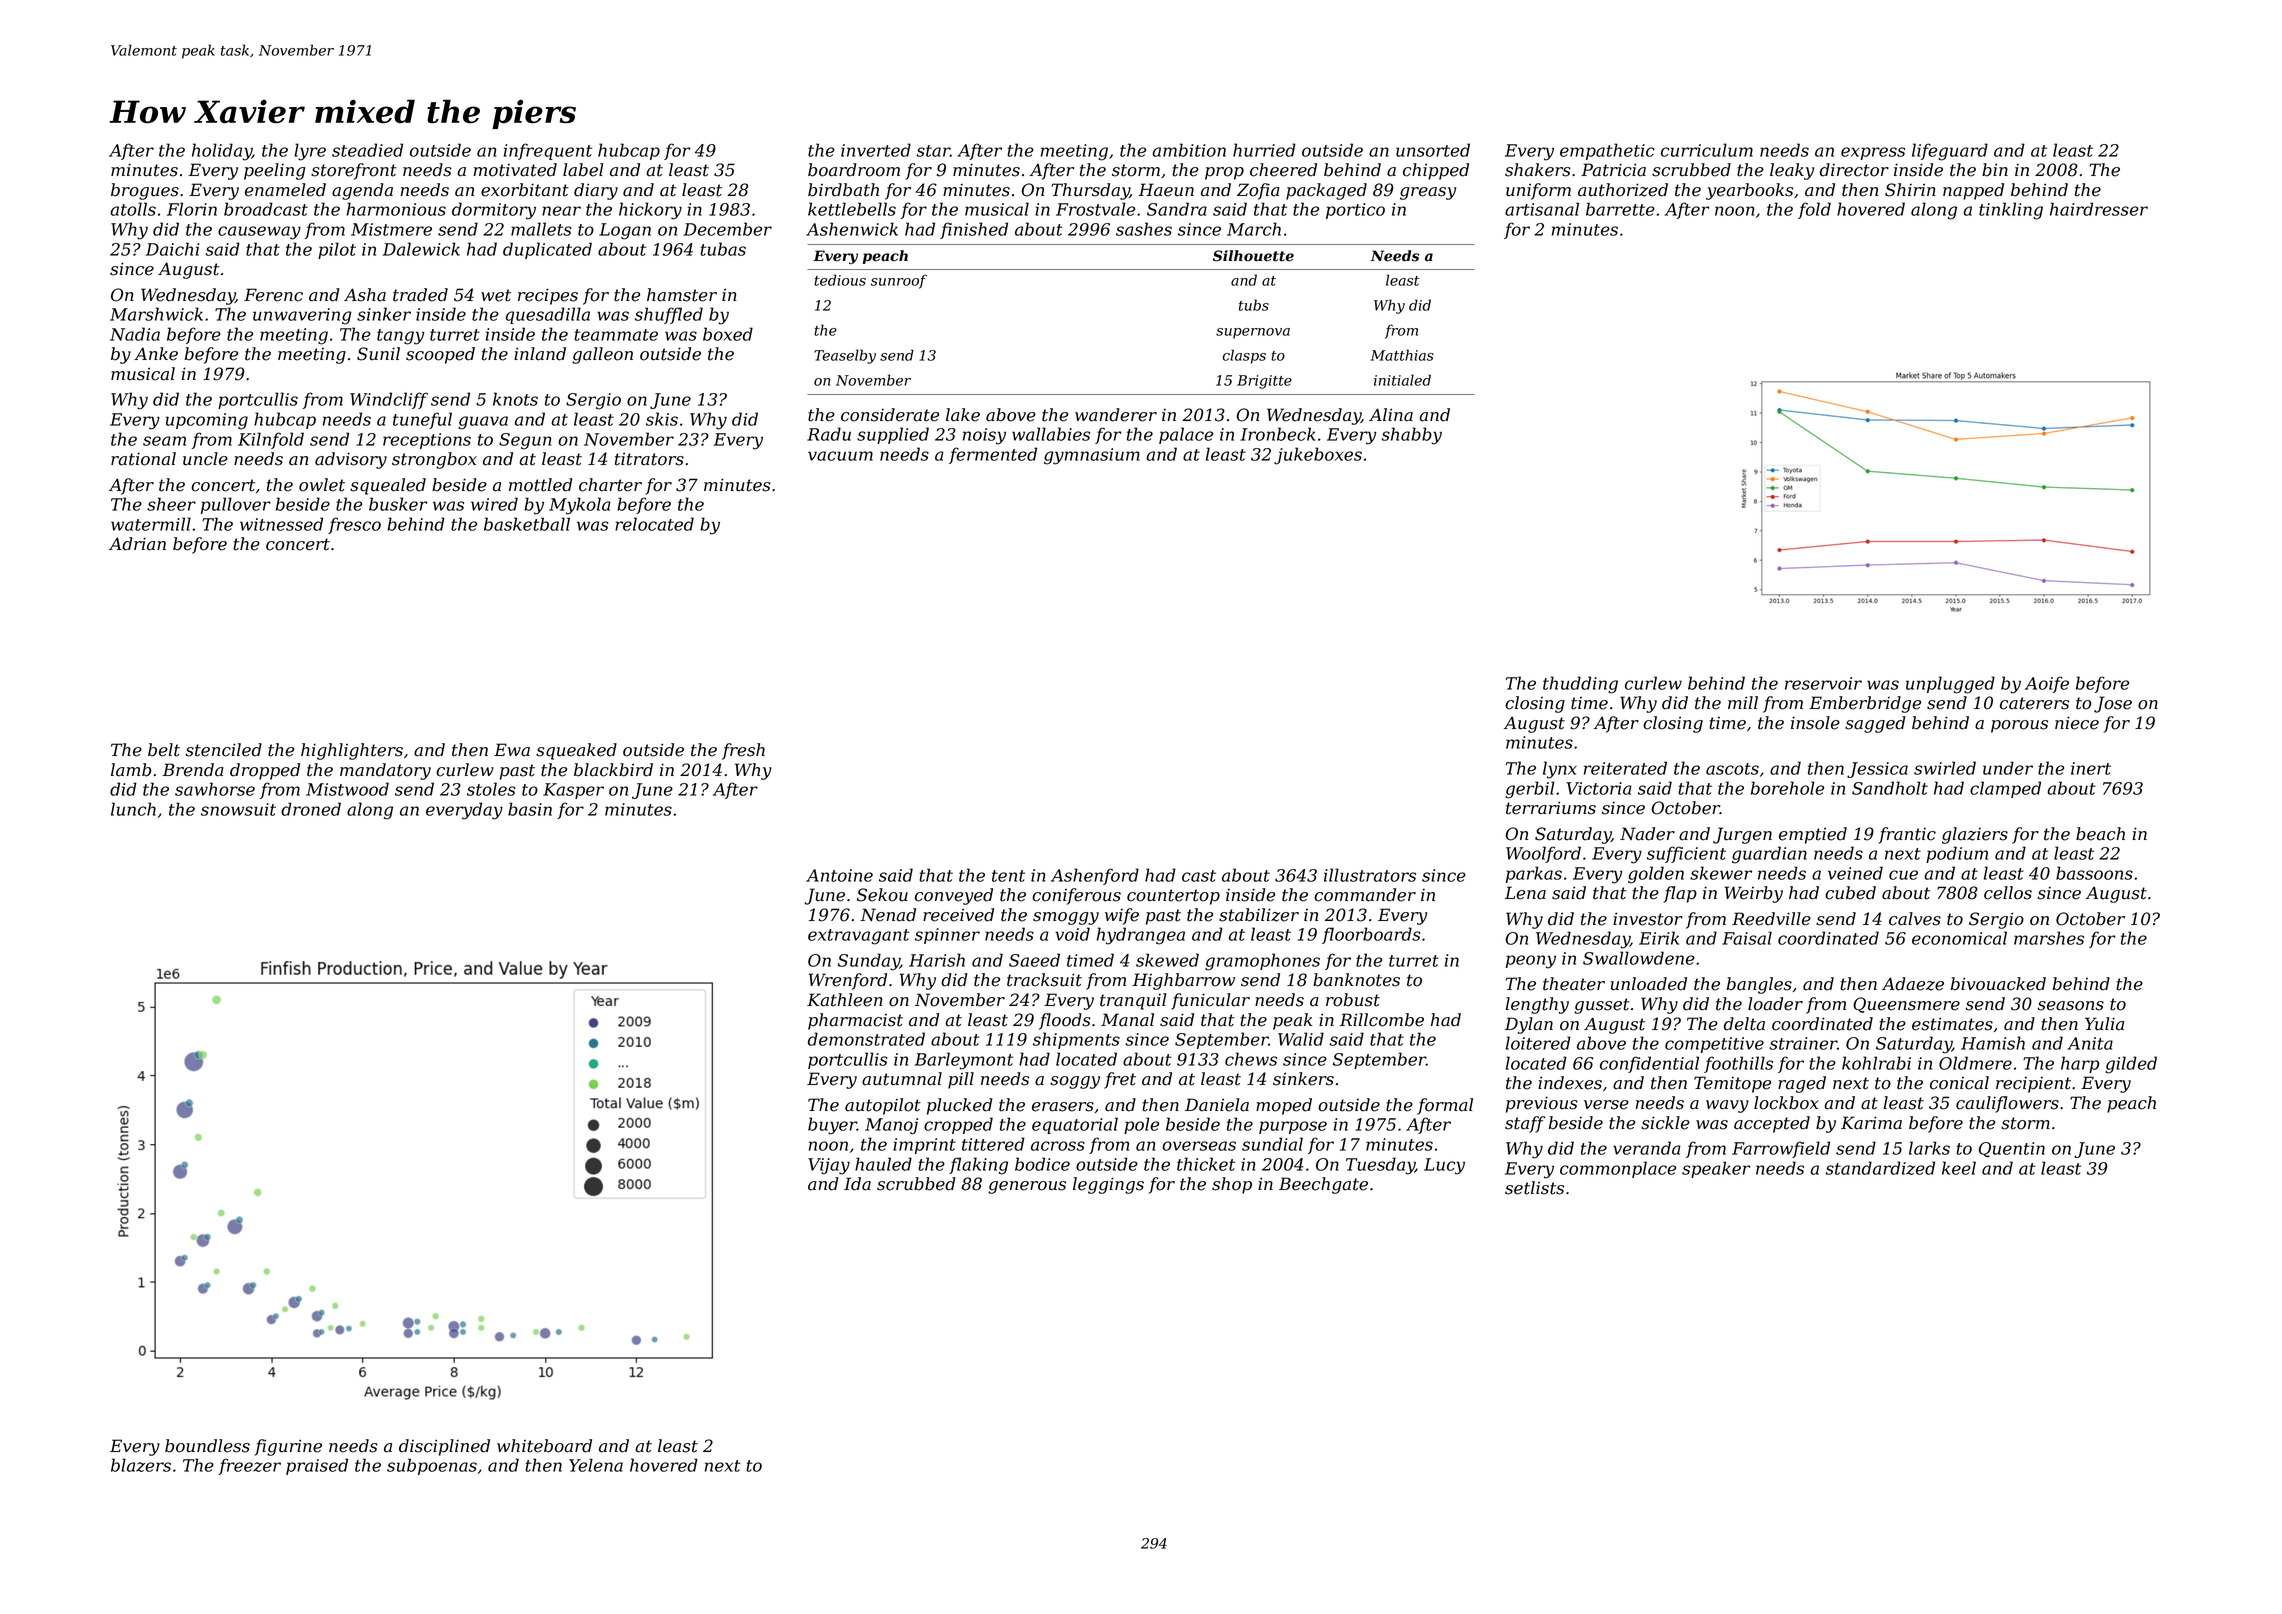  I want to click on holiday, so click(222, 152).
